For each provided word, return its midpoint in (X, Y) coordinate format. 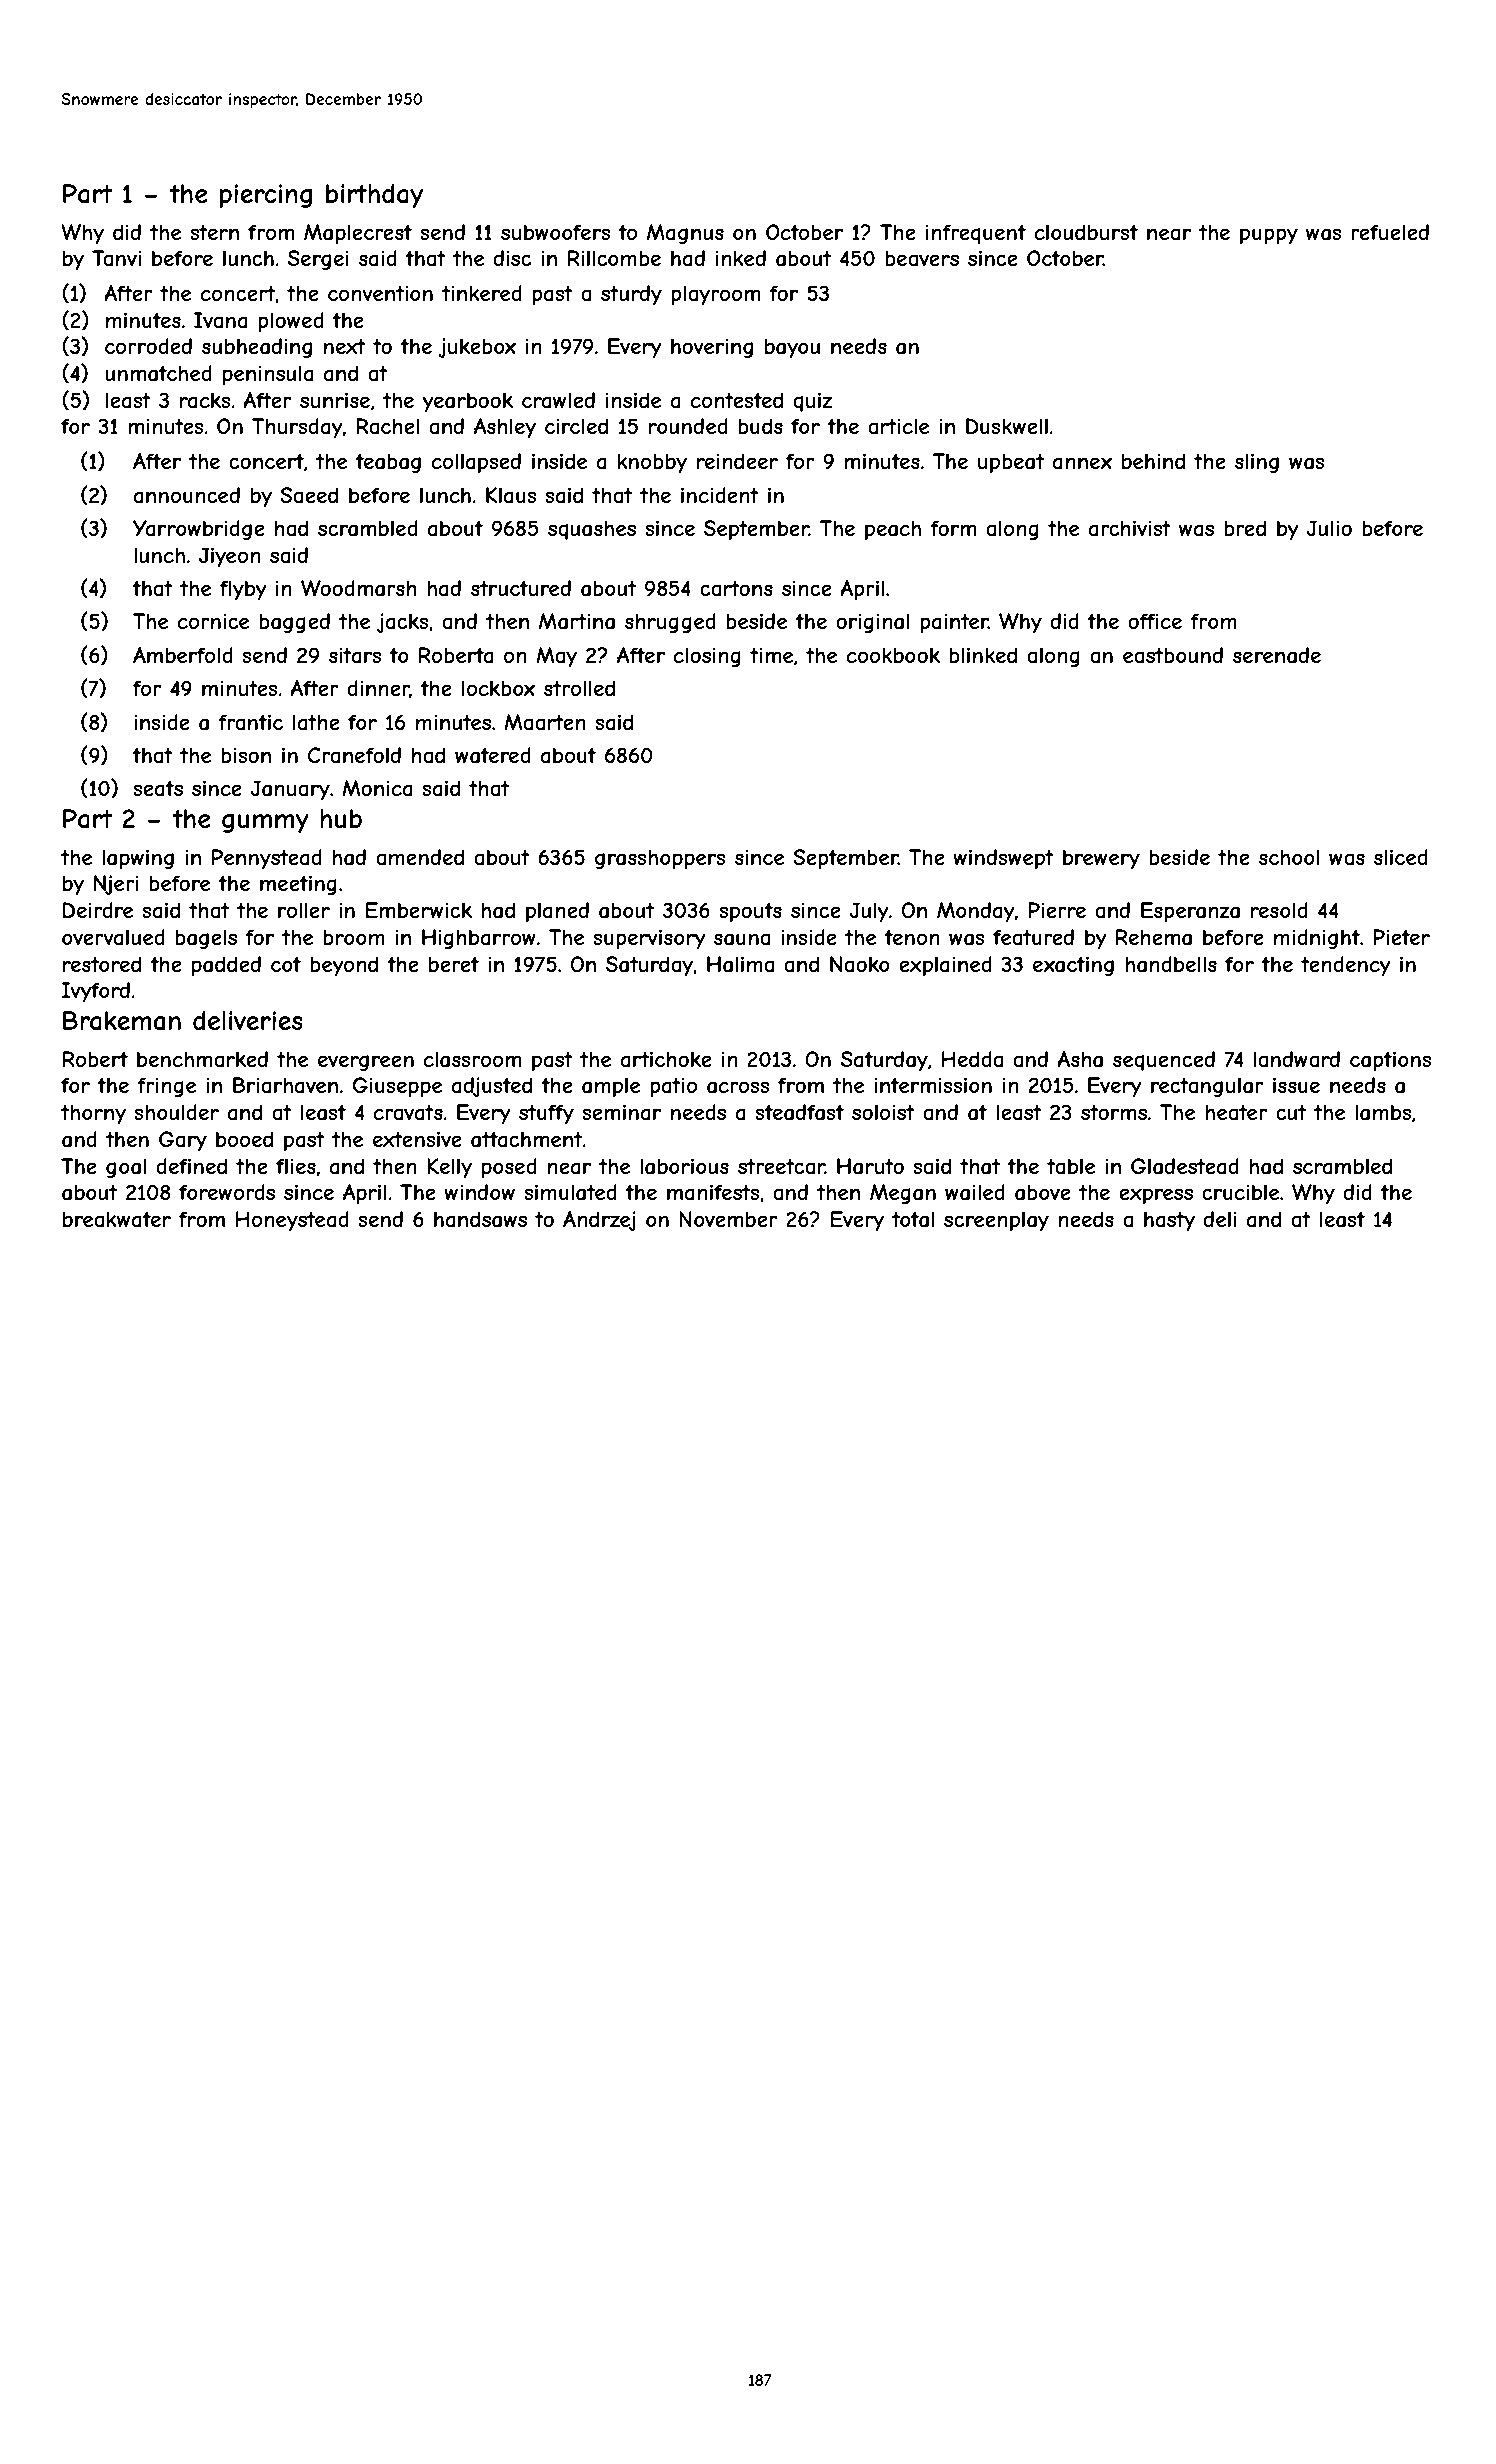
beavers (922, 258)
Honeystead (292, 1221)
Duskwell (1007, 426)
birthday (374, 196)
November (728, 1219)
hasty (1169, 1221)
